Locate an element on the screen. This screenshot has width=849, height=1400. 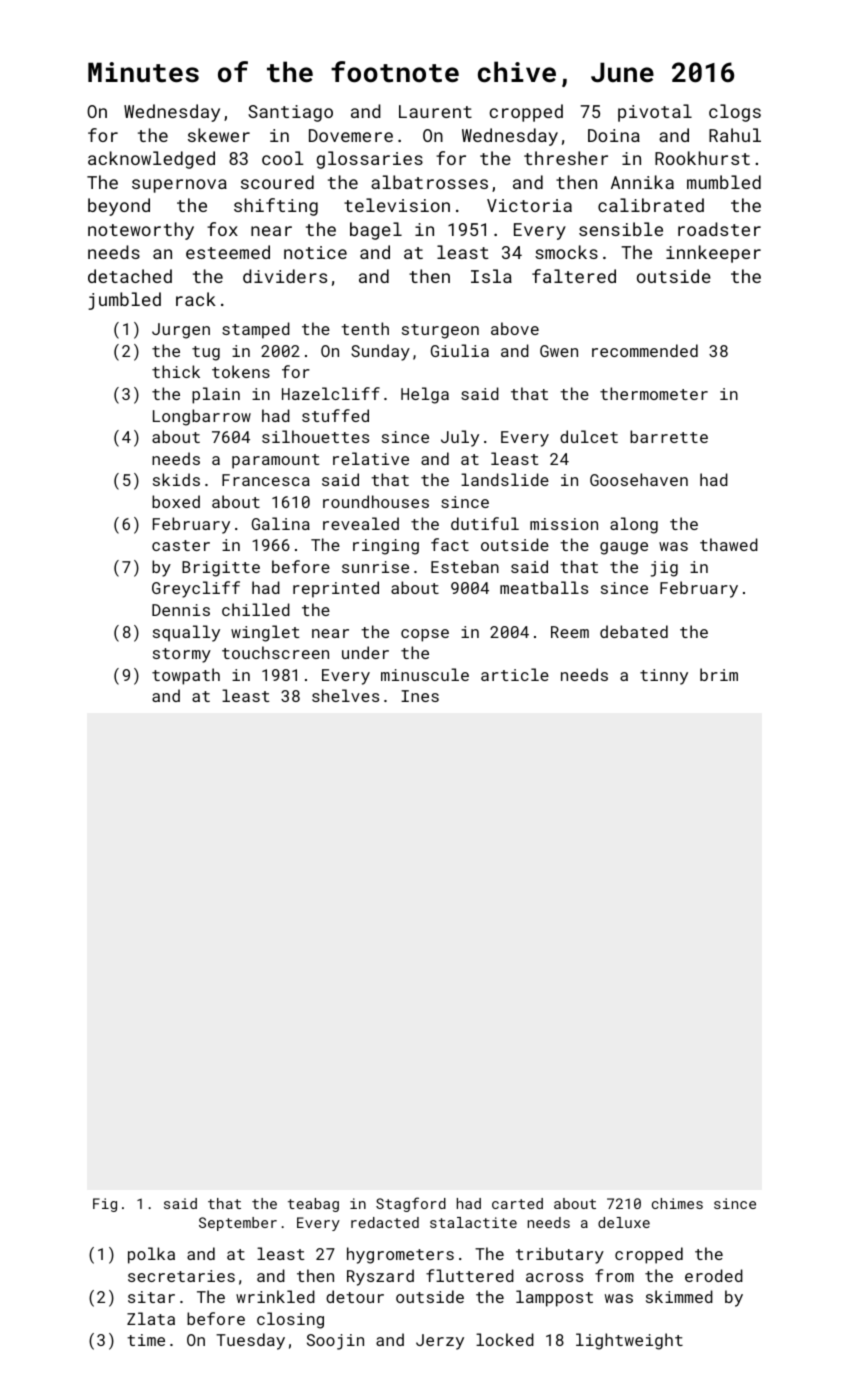
Jerzy is located at coordinates (440, 1342).
